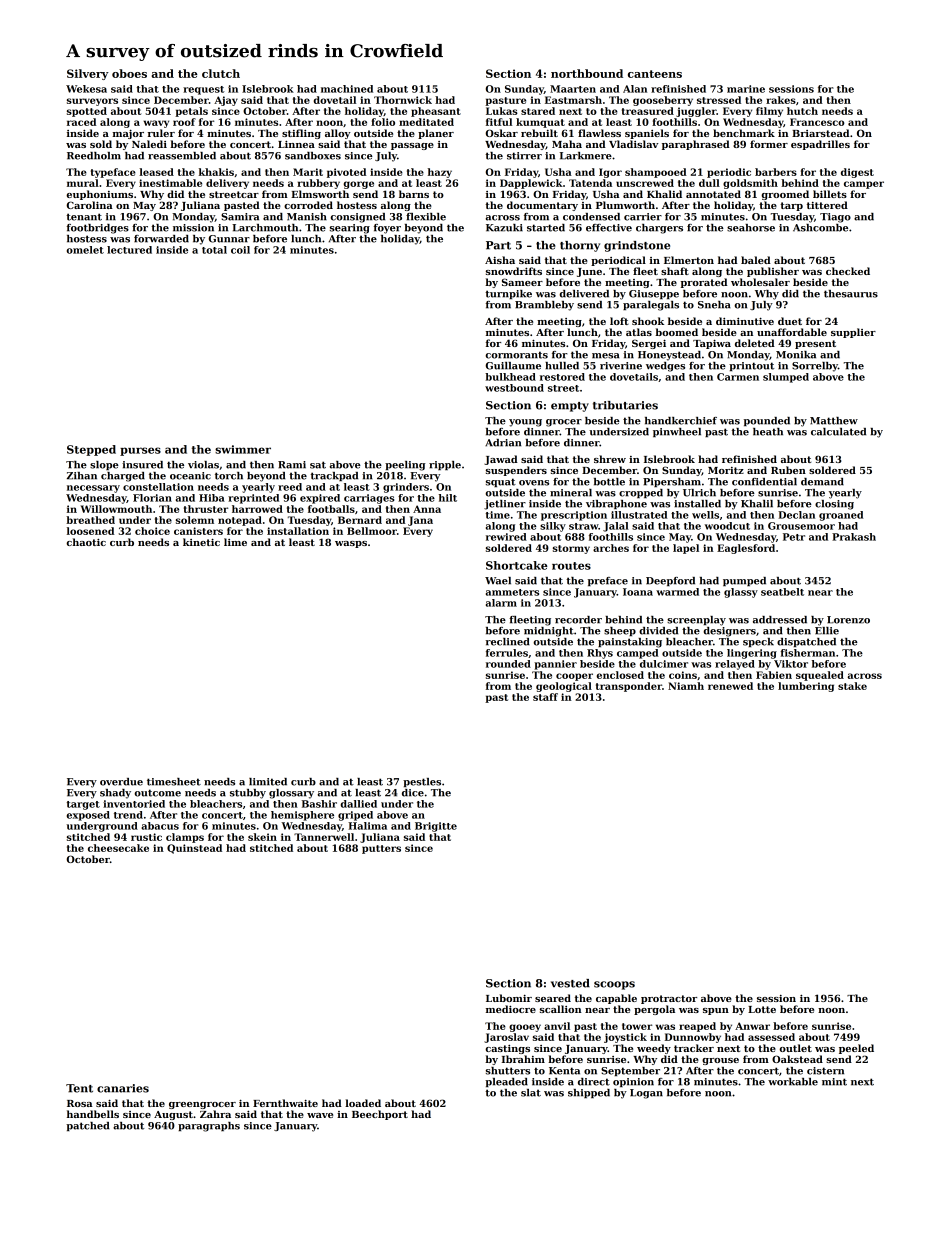  I want to click on Thornwick, so click(403, 100).
